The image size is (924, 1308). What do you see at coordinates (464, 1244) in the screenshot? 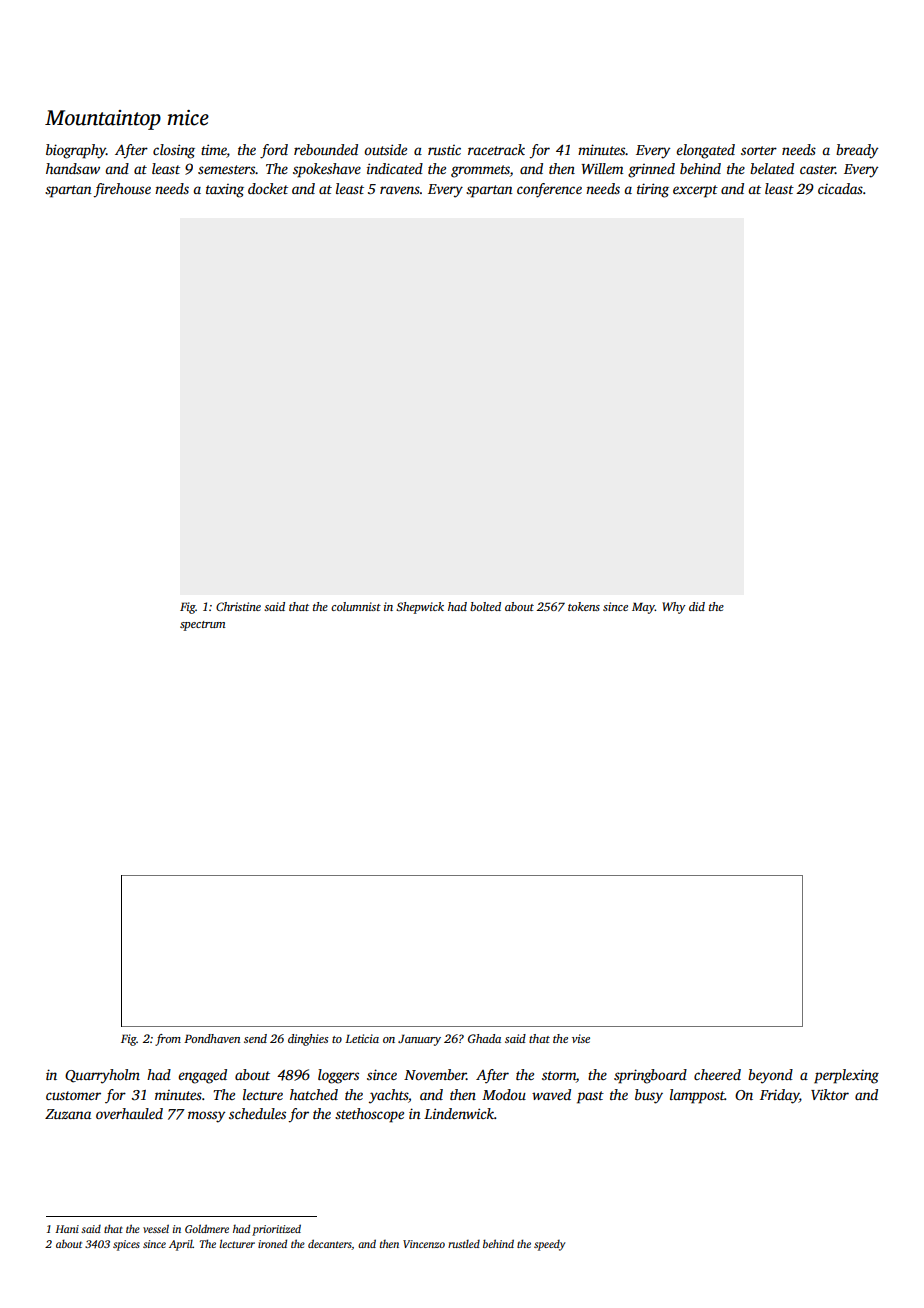
I see `rustled` at bounding box center [464, 1244].
